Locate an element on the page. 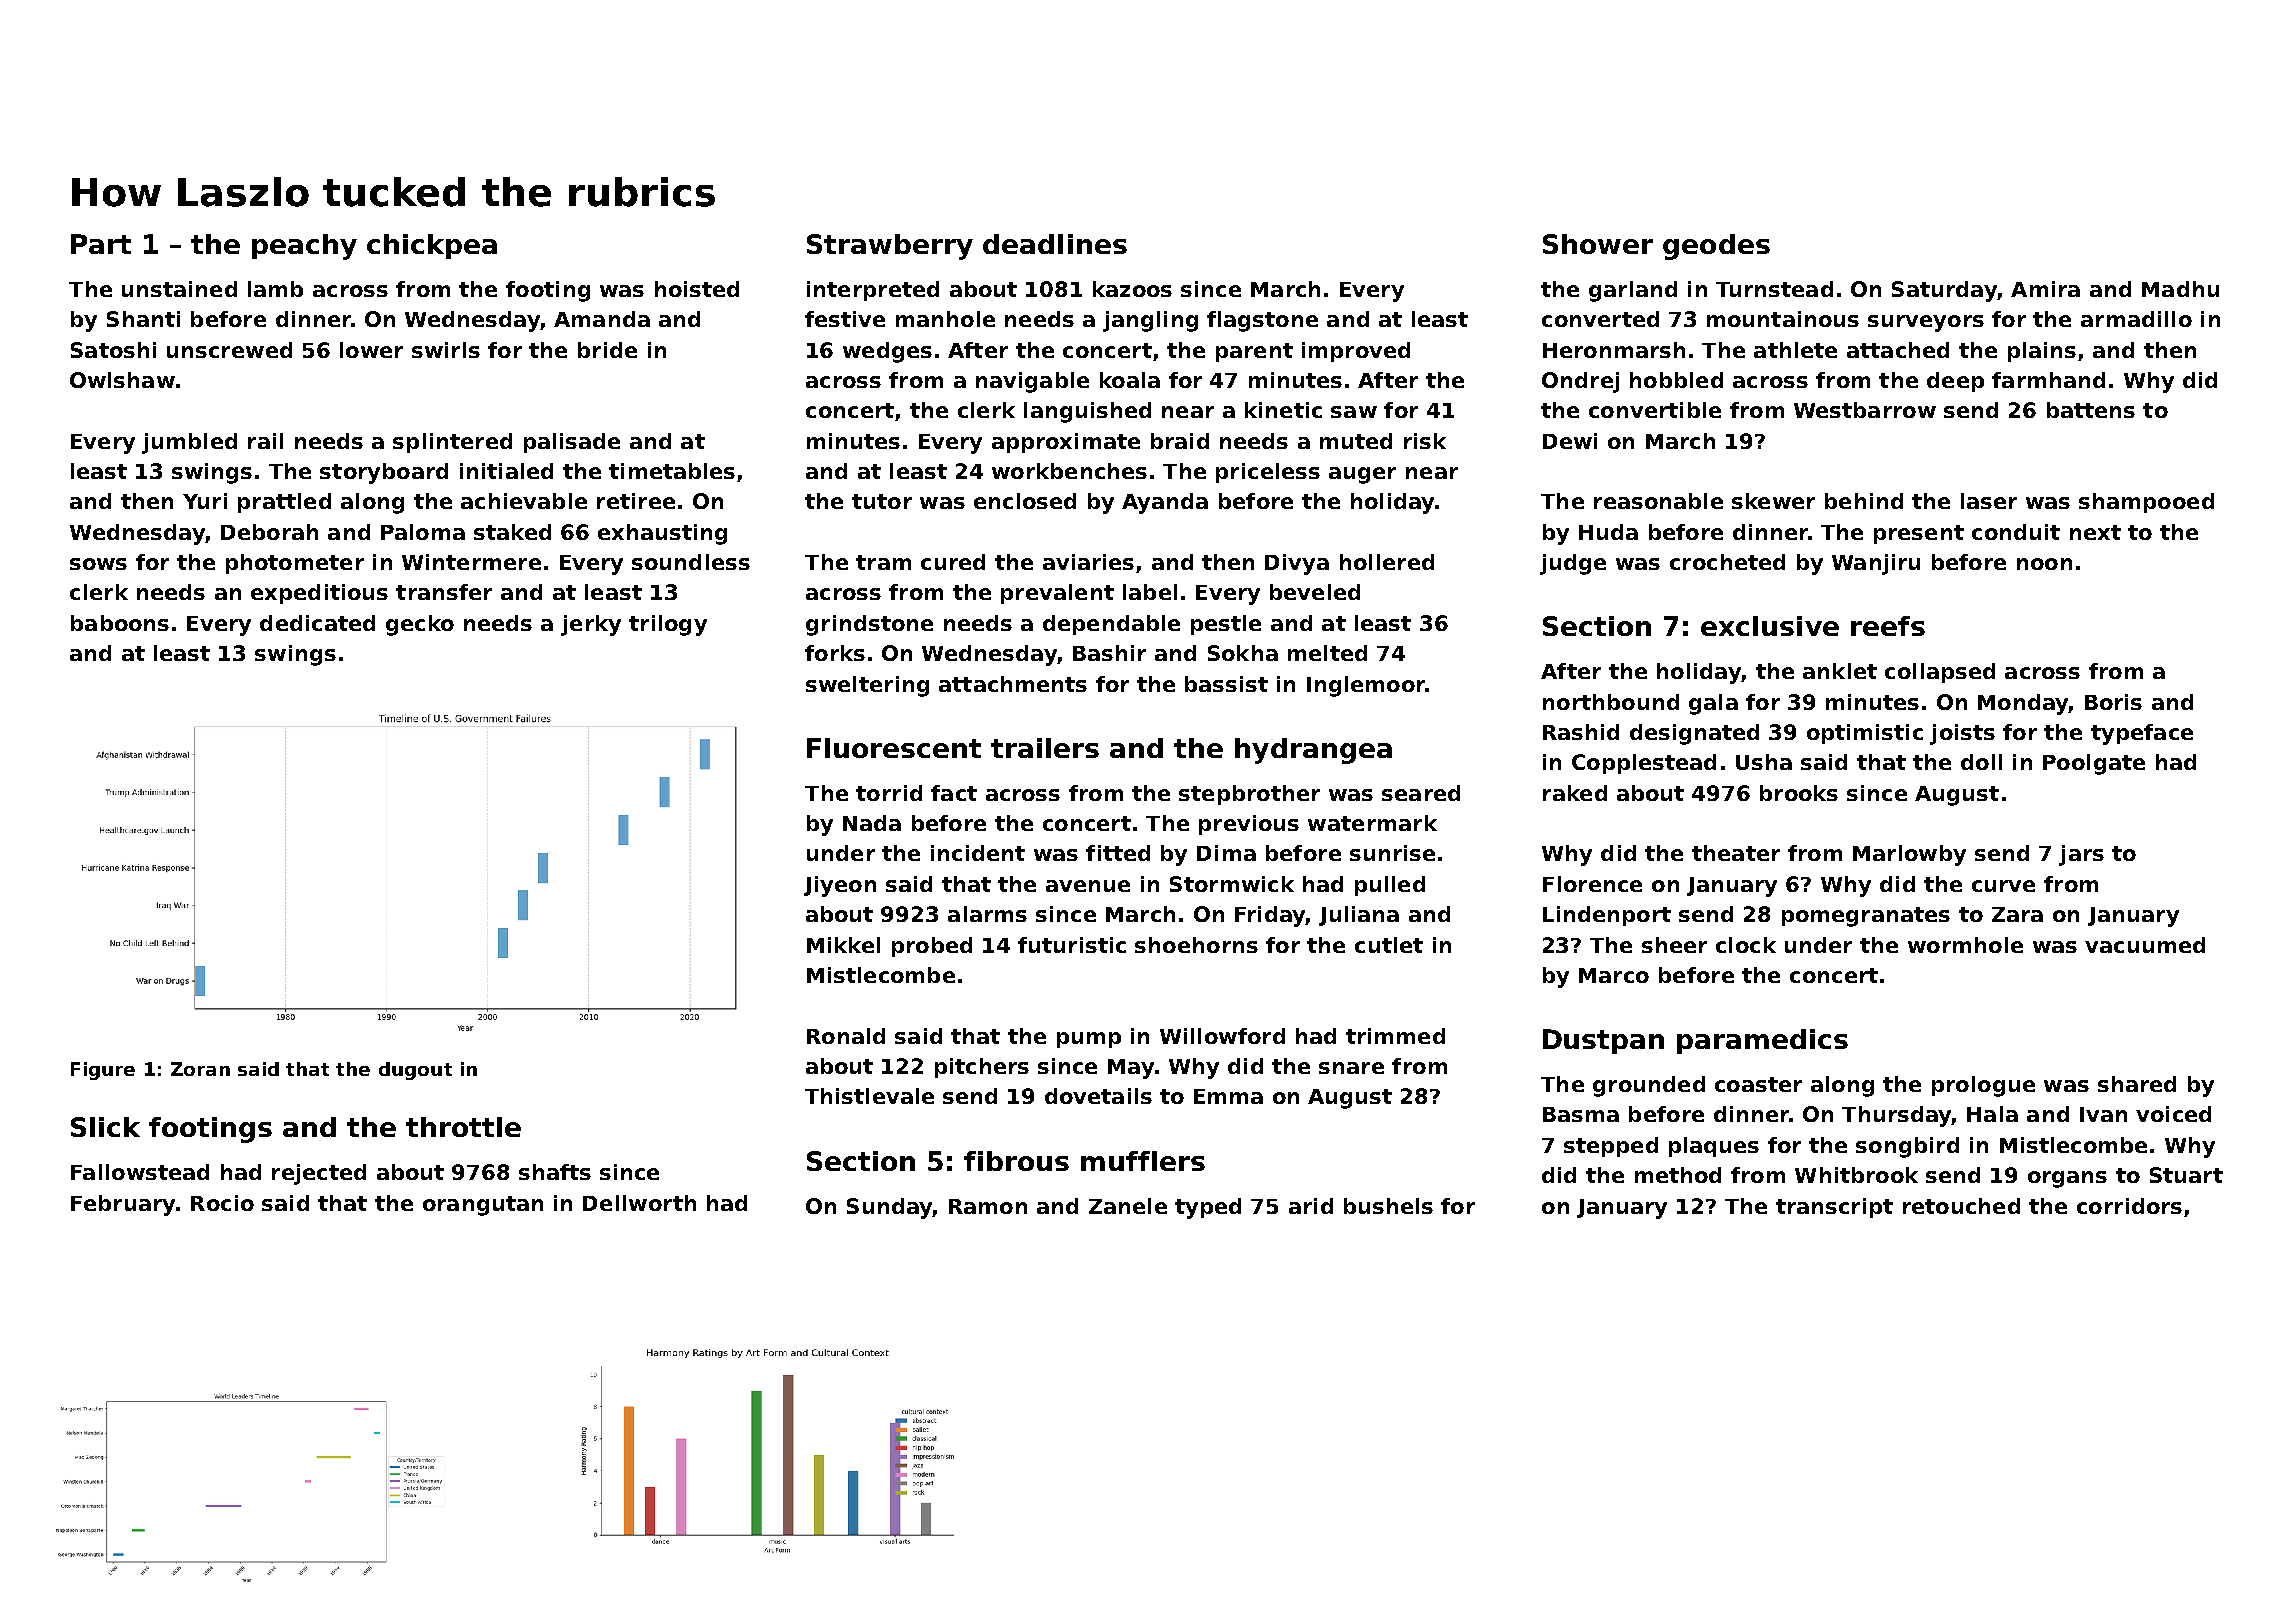  fitted is located at coordinates (1118, 853).
